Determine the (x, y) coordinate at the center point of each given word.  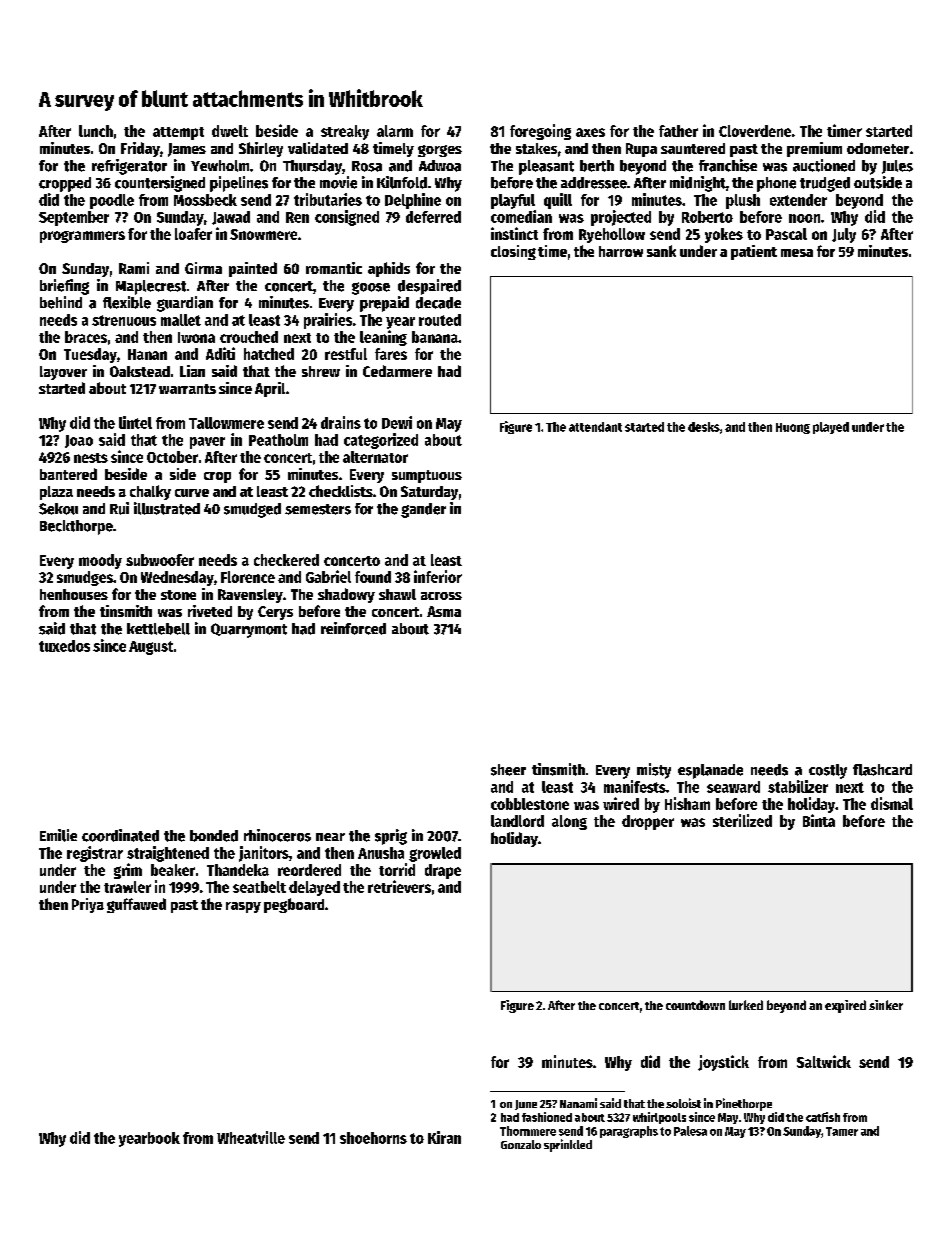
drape (443, 871)
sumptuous (427, 476)
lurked (746, 1005)
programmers (82, 237)
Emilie (58, 835)
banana (435, 337)
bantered (68, 474)
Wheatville (251, 1137)
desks (704, 427)
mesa (797, 253)
